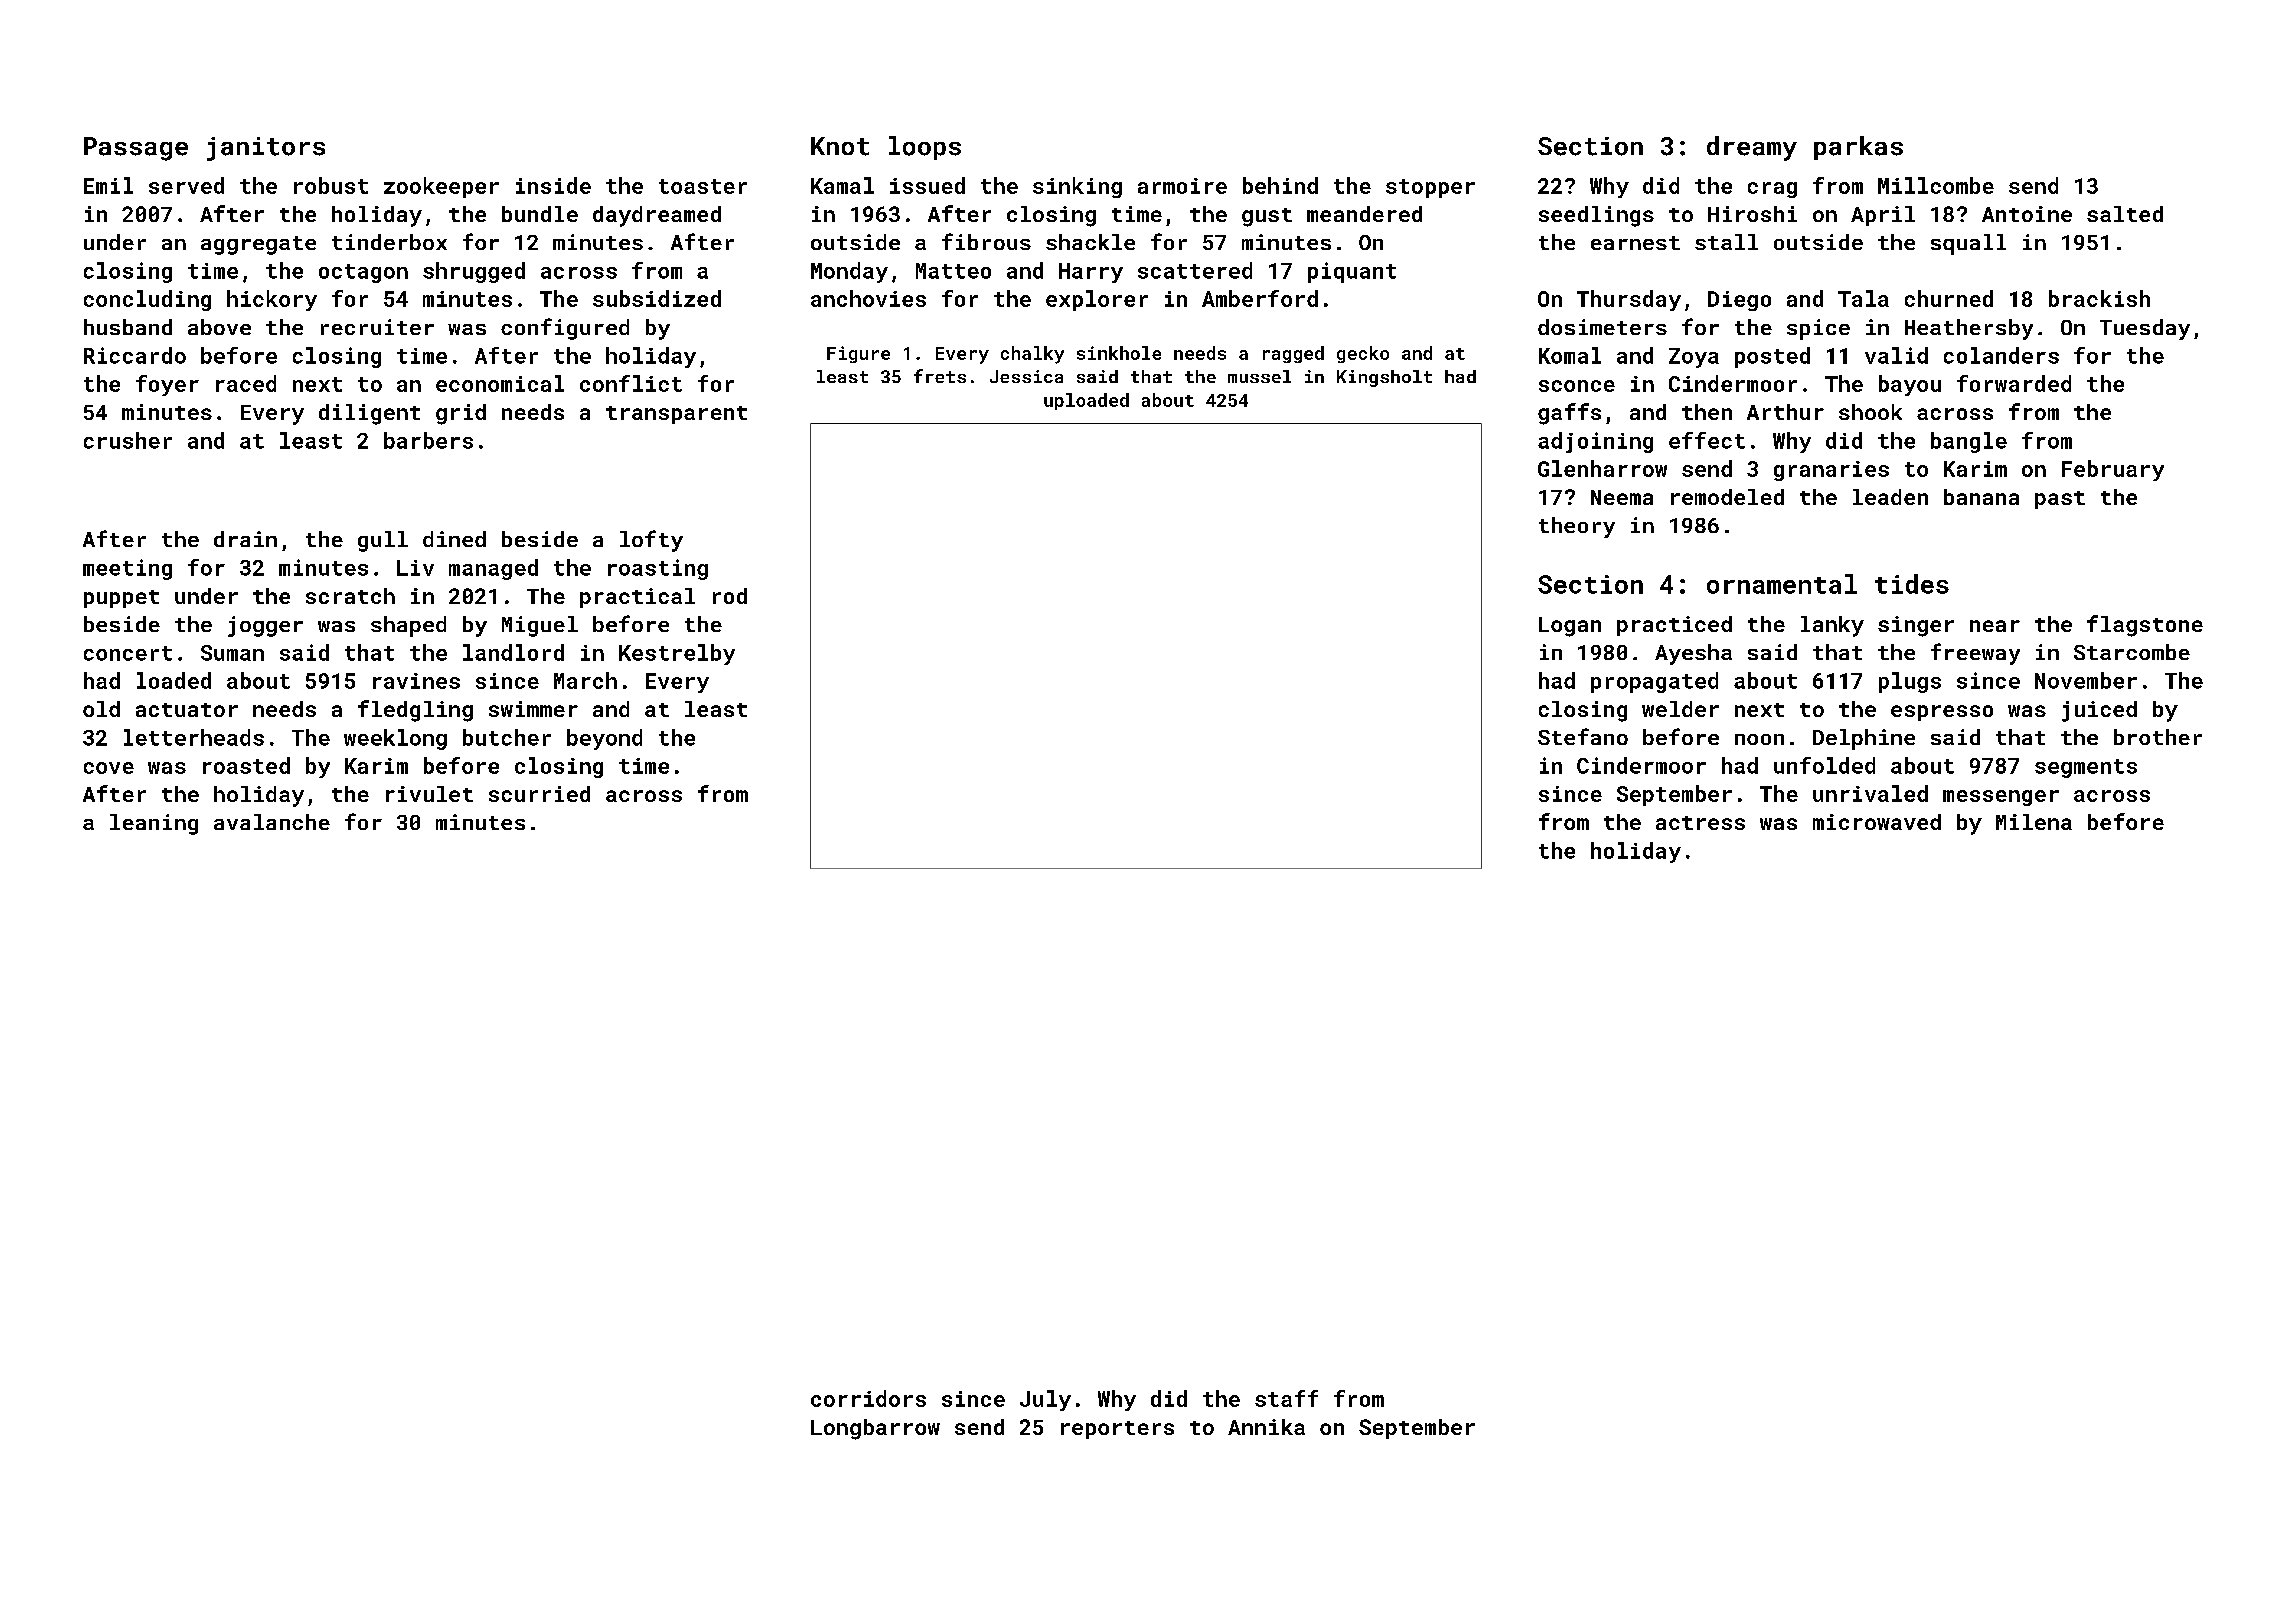 The width and height of the screenshot is (2292, 1620). I want to click on behind, so click(1280, 185).
